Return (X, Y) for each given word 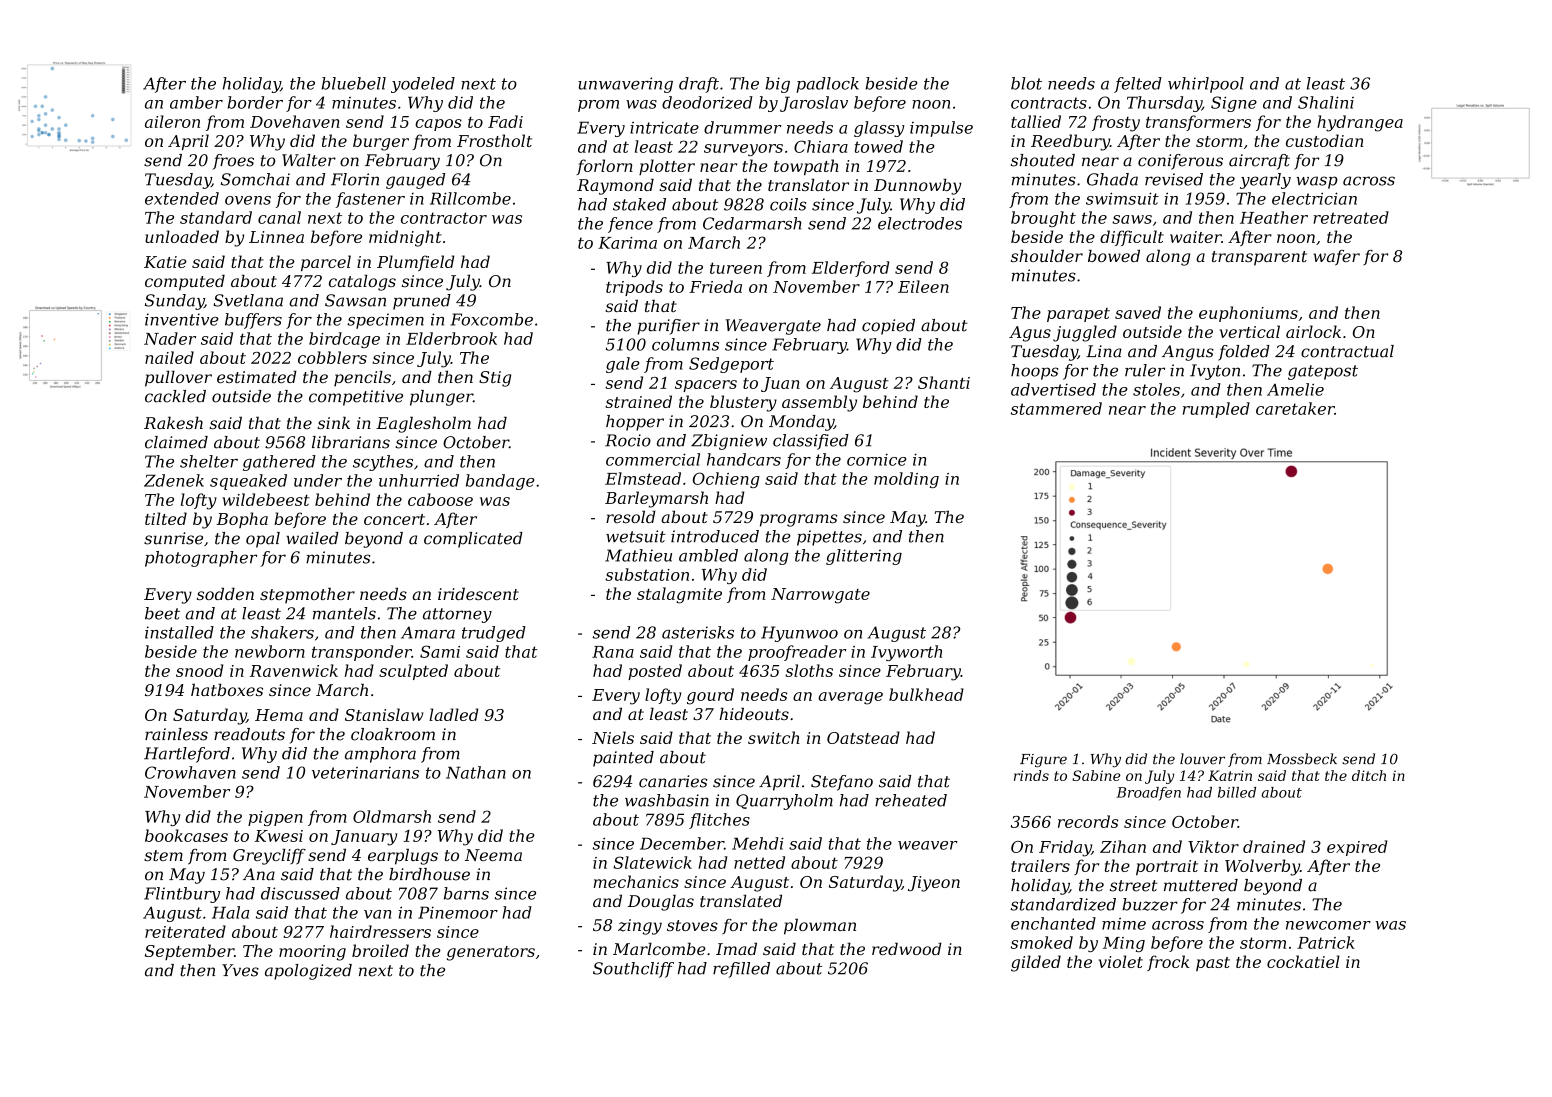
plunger (441, 398)
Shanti (944, 382)
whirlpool (1206, 85)
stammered (1056, 408)
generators (491, 953)
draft (699, 85)
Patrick (1326, 942)
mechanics (636, 881)
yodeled (423, 85)
